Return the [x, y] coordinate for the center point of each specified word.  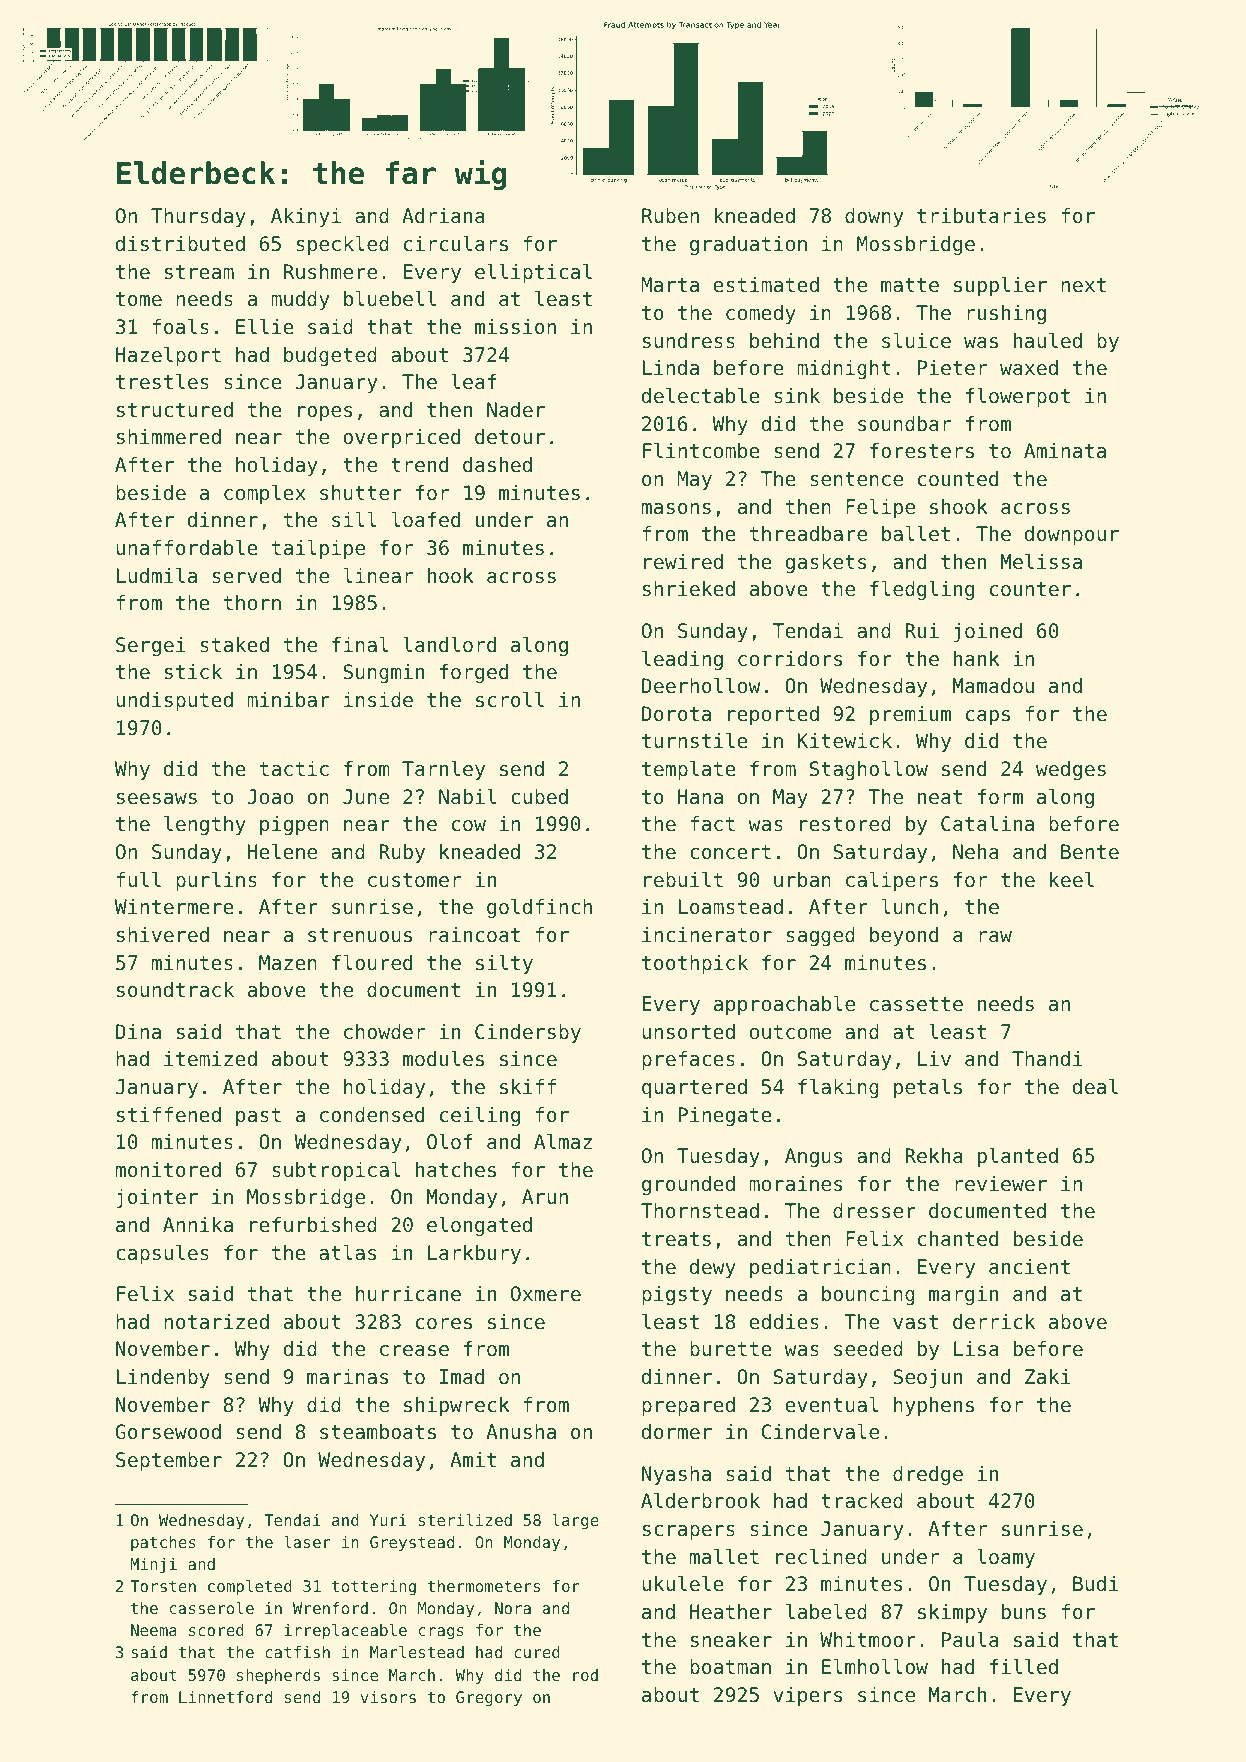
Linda [671, 367]
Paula [970, 1639]
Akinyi [306, 217]
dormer [677, 1432]
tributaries [981, 216]
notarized [216, 1322]
